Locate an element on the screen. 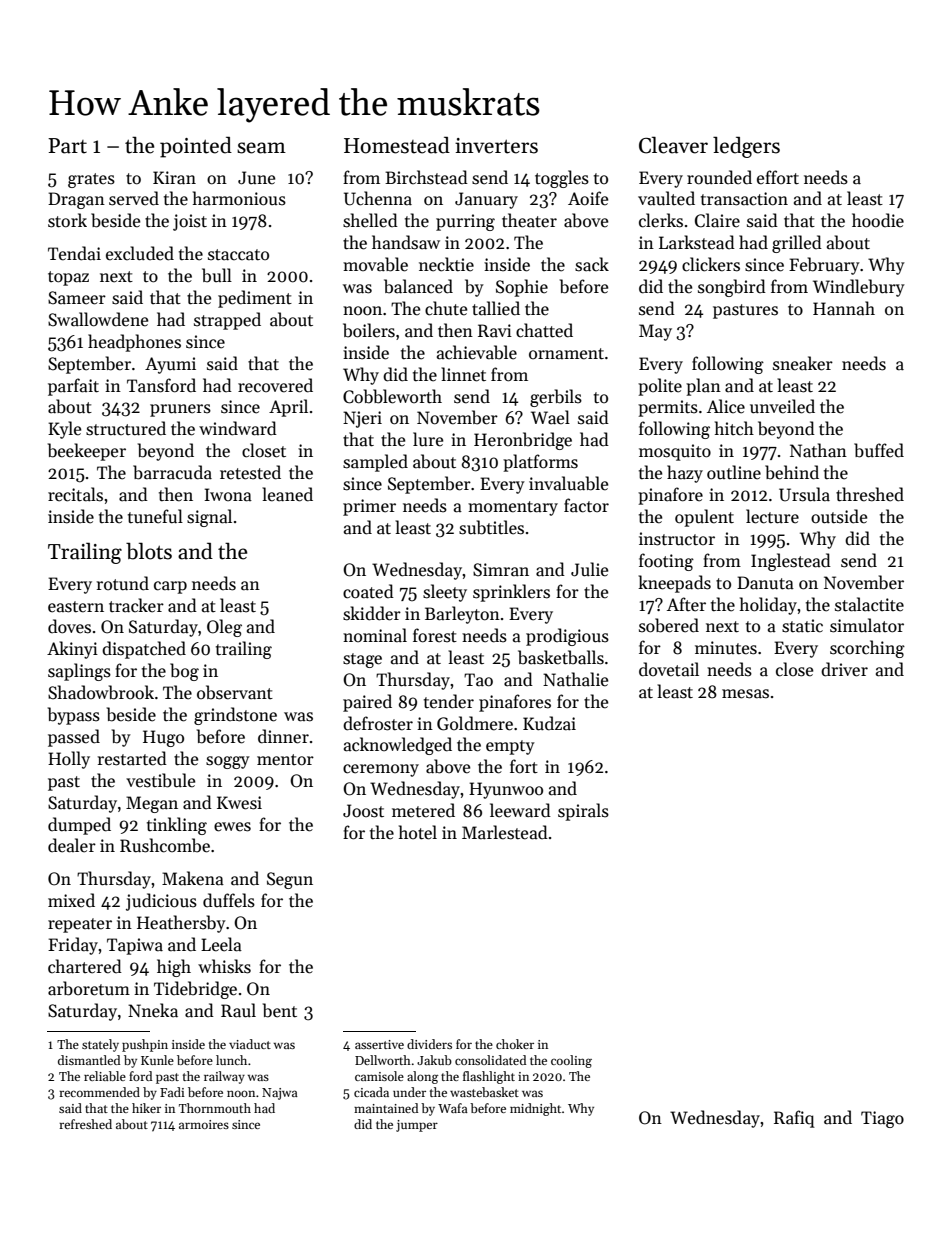 Image resolution: width=952 pixels, height=1233 pixels. prodigious is located at coordinates (567, 637).
